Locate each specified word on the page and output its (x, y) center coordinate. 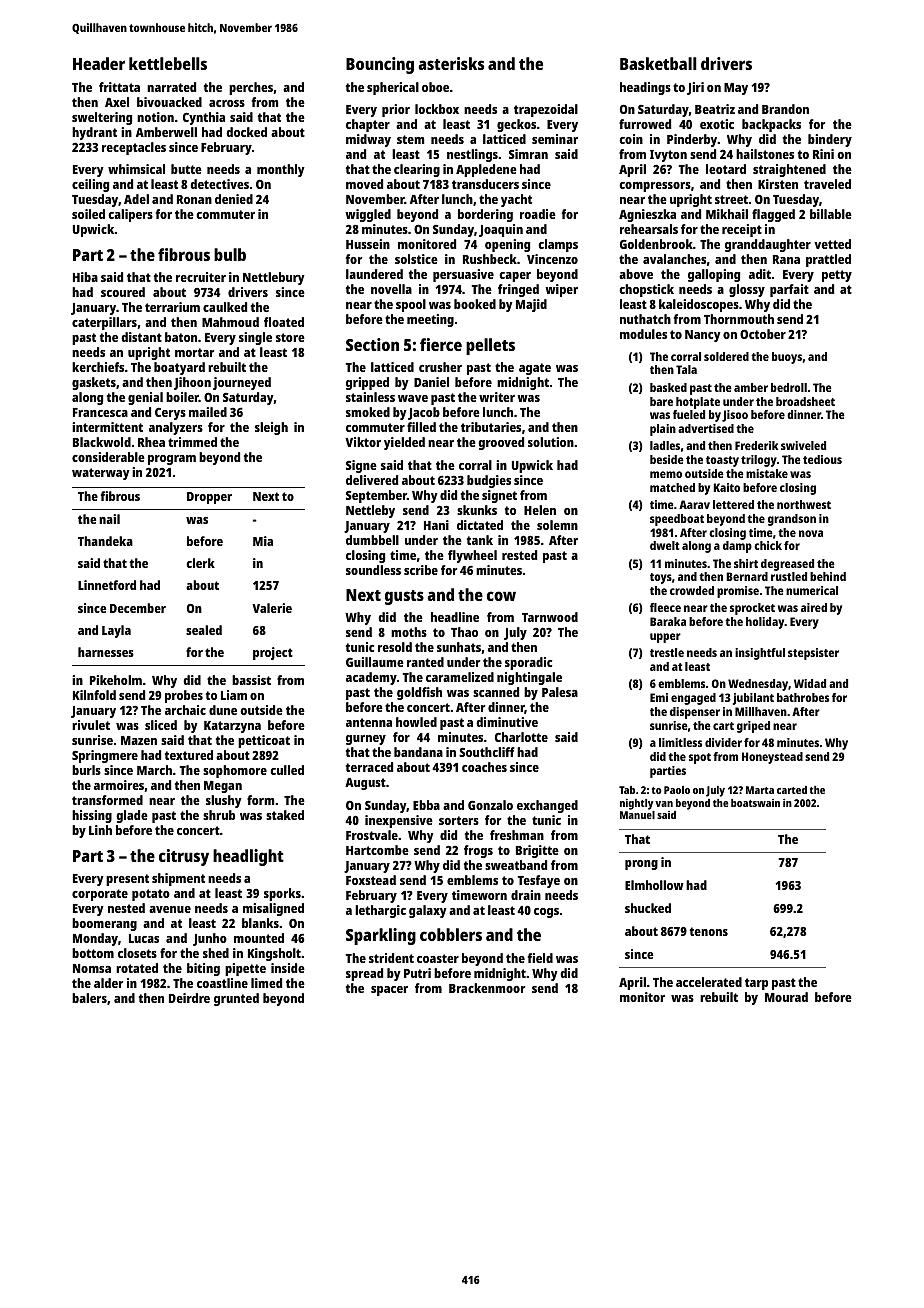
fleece (665, 607)
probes (184, 696)
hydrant (94, 133)
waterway (101, 474)
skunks (477, 510)
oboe (435, 87)
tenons (709, 931)
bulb (230, 254)
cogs (546, 913)
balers (89, 998)
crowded (692, 590)
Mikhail (727, 214)
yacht (516, 200)
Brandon (785, 109)
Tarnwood (550, 617)
